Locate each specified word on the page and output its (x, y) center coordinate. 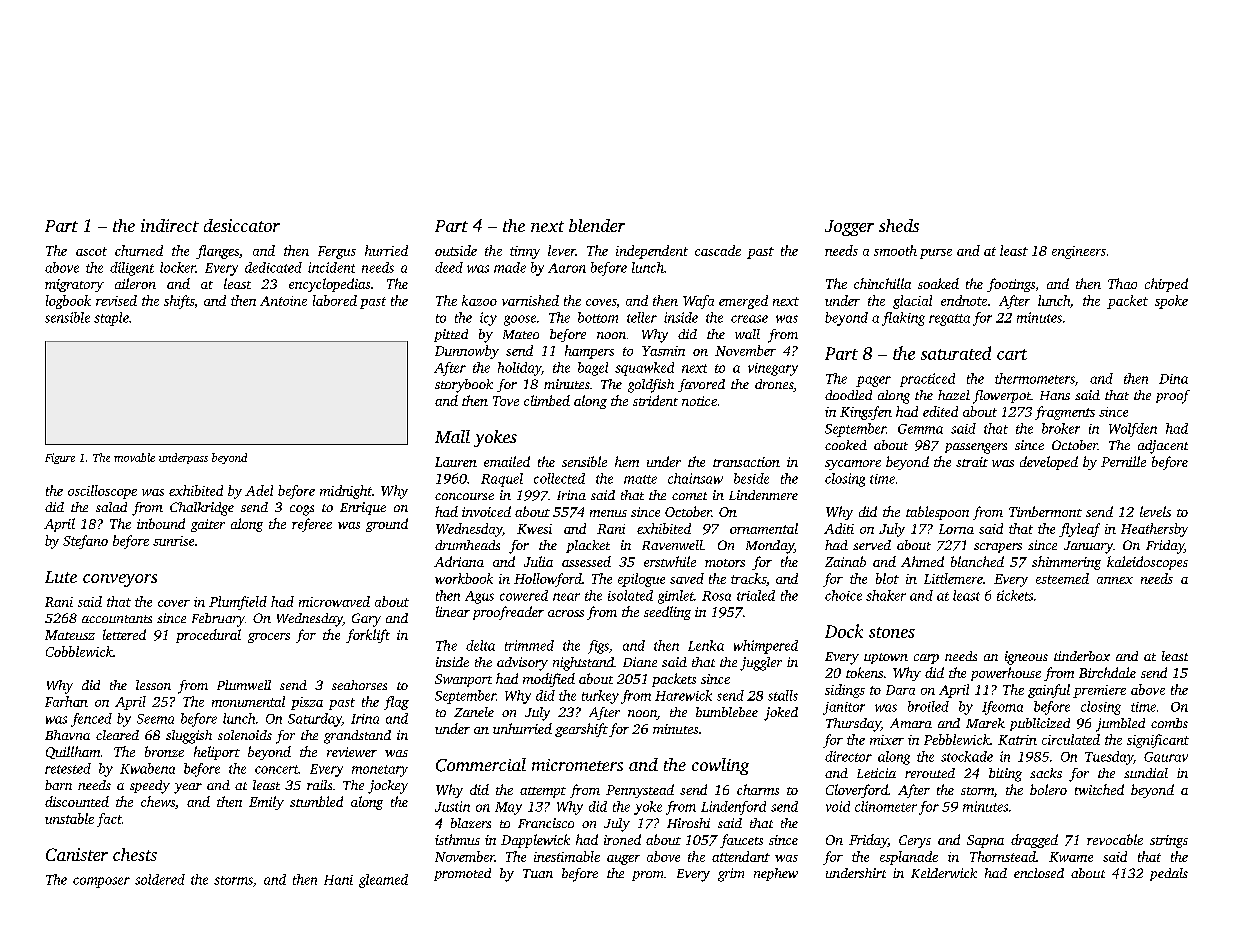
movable (134, 457)
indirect (170, 225)
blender (597, 225)
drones (774, 385)
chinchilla (882, 283)
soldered (160, 879)
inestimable (567, 856)
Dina (1173, 379)
